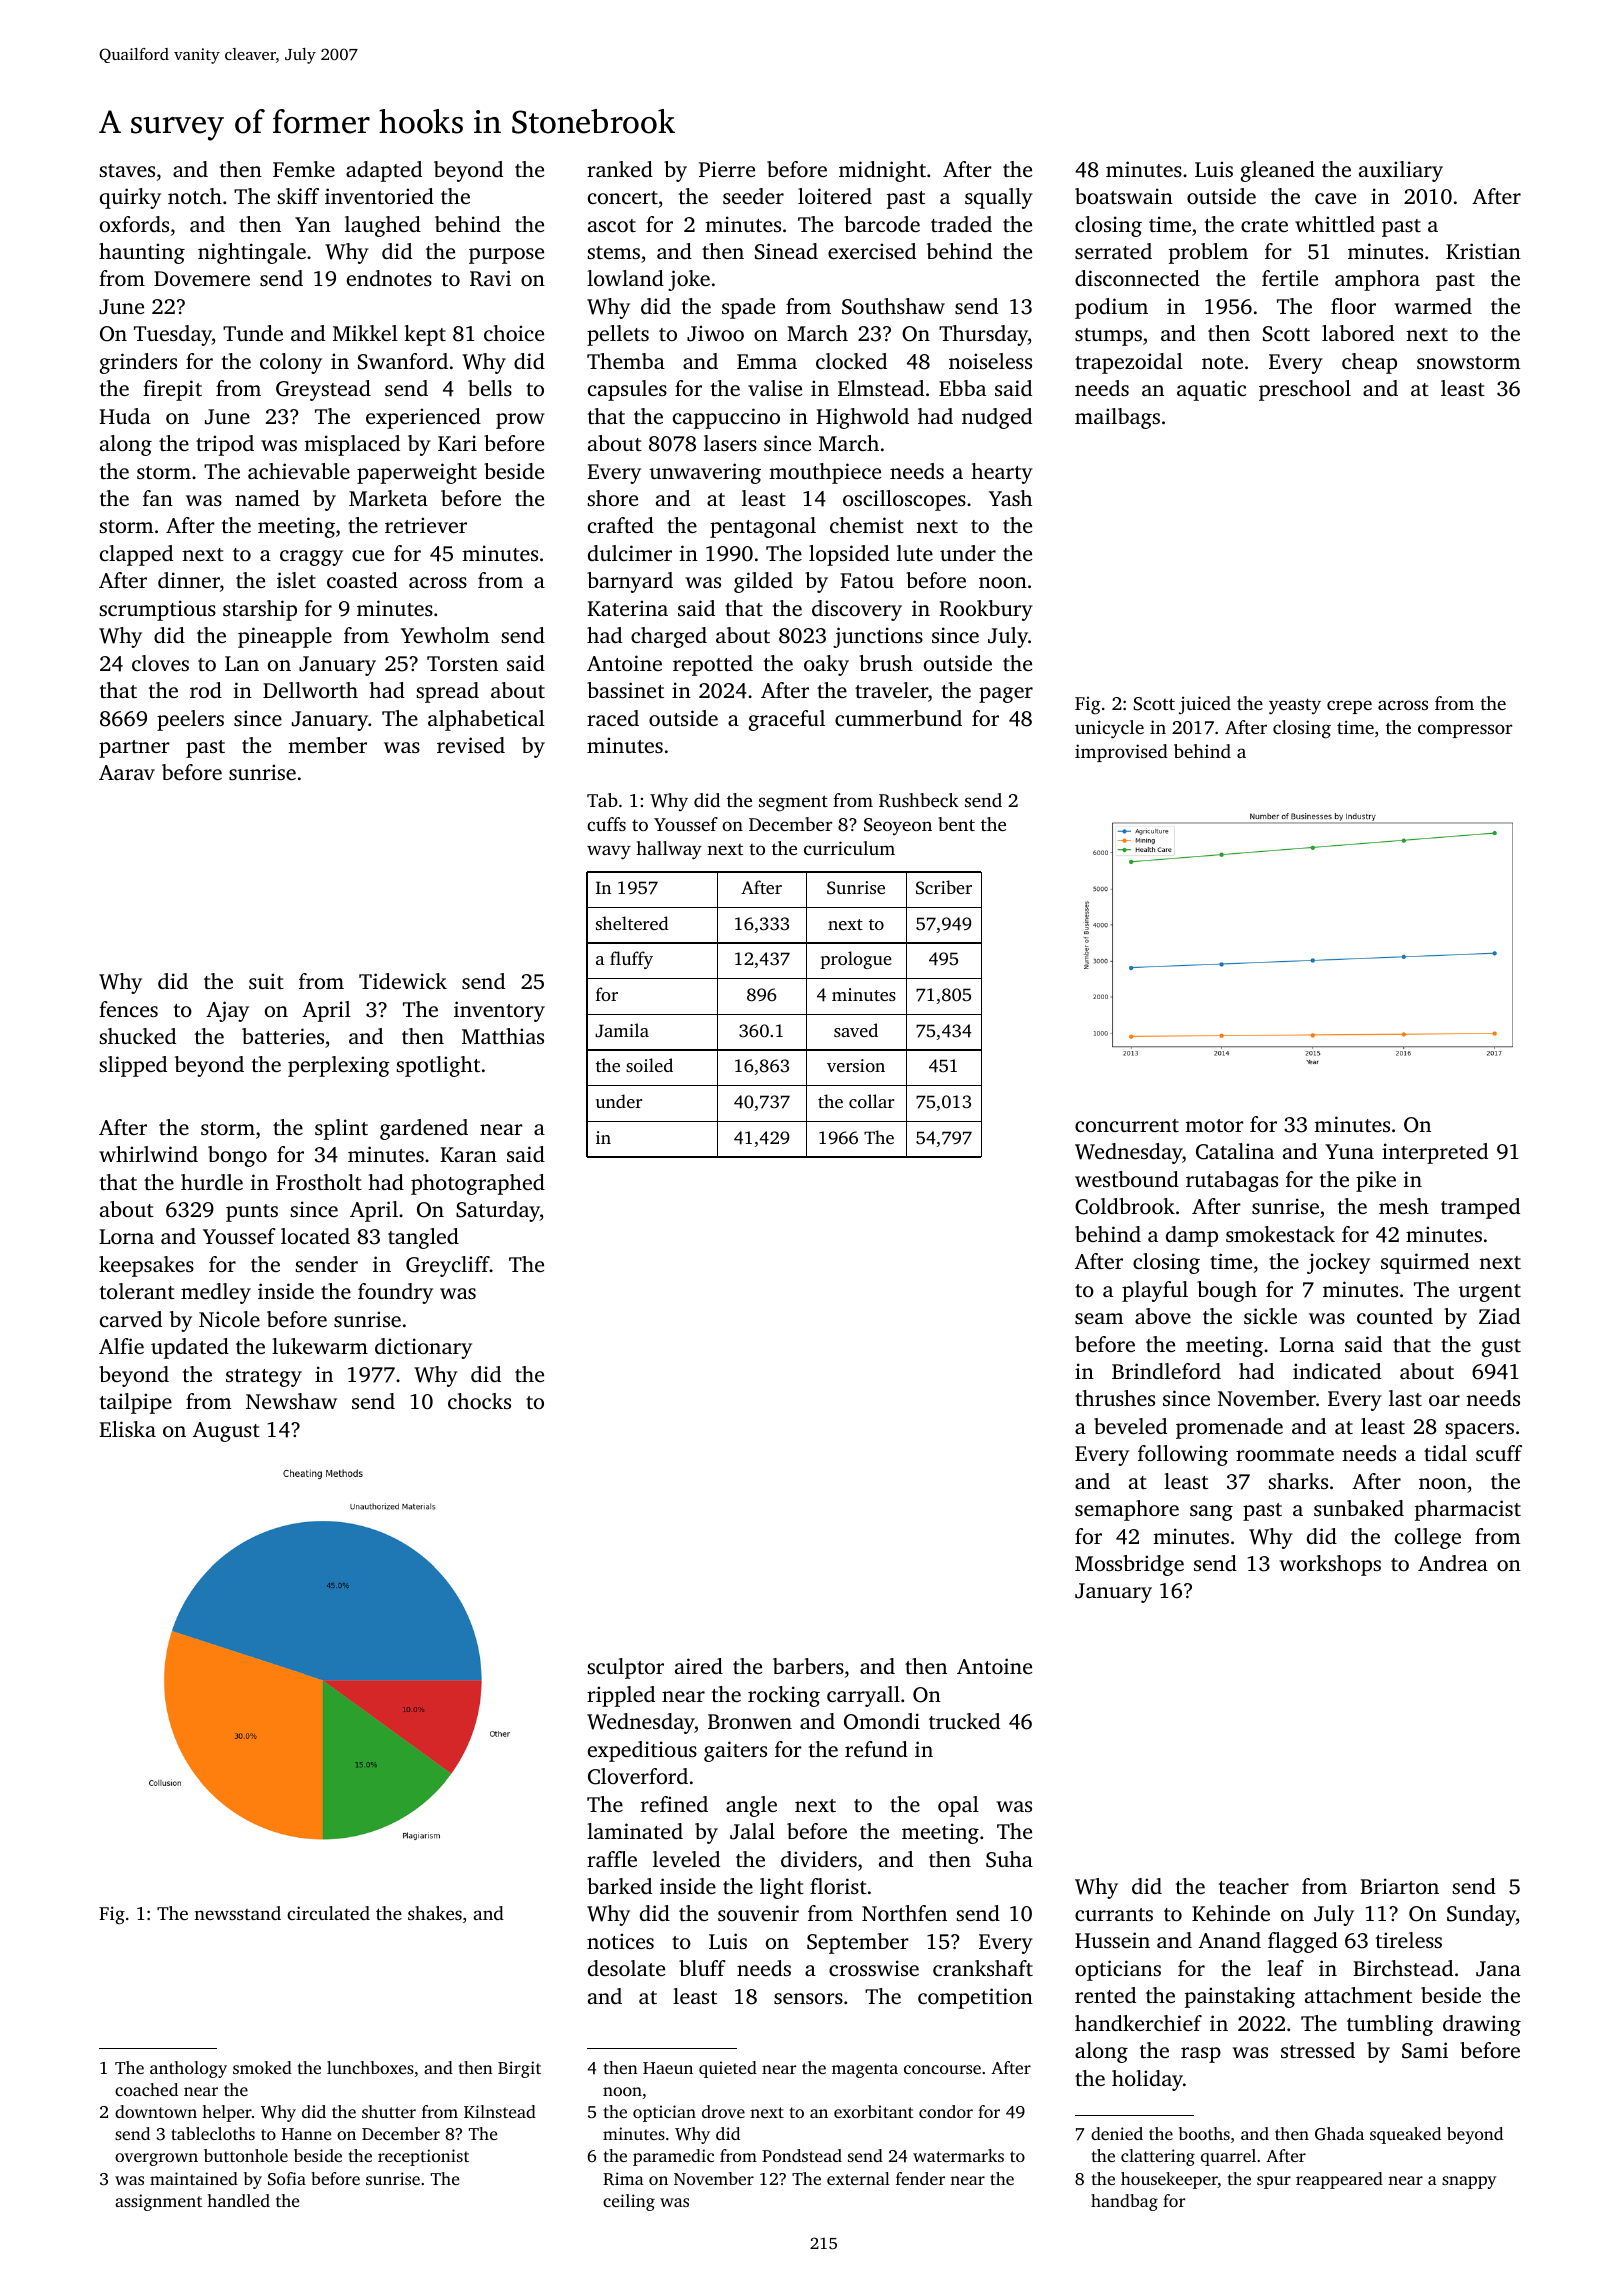  What do you see at coordinates (127, 170) in the page?
I see `staves` at bounding box center [127, 170].
